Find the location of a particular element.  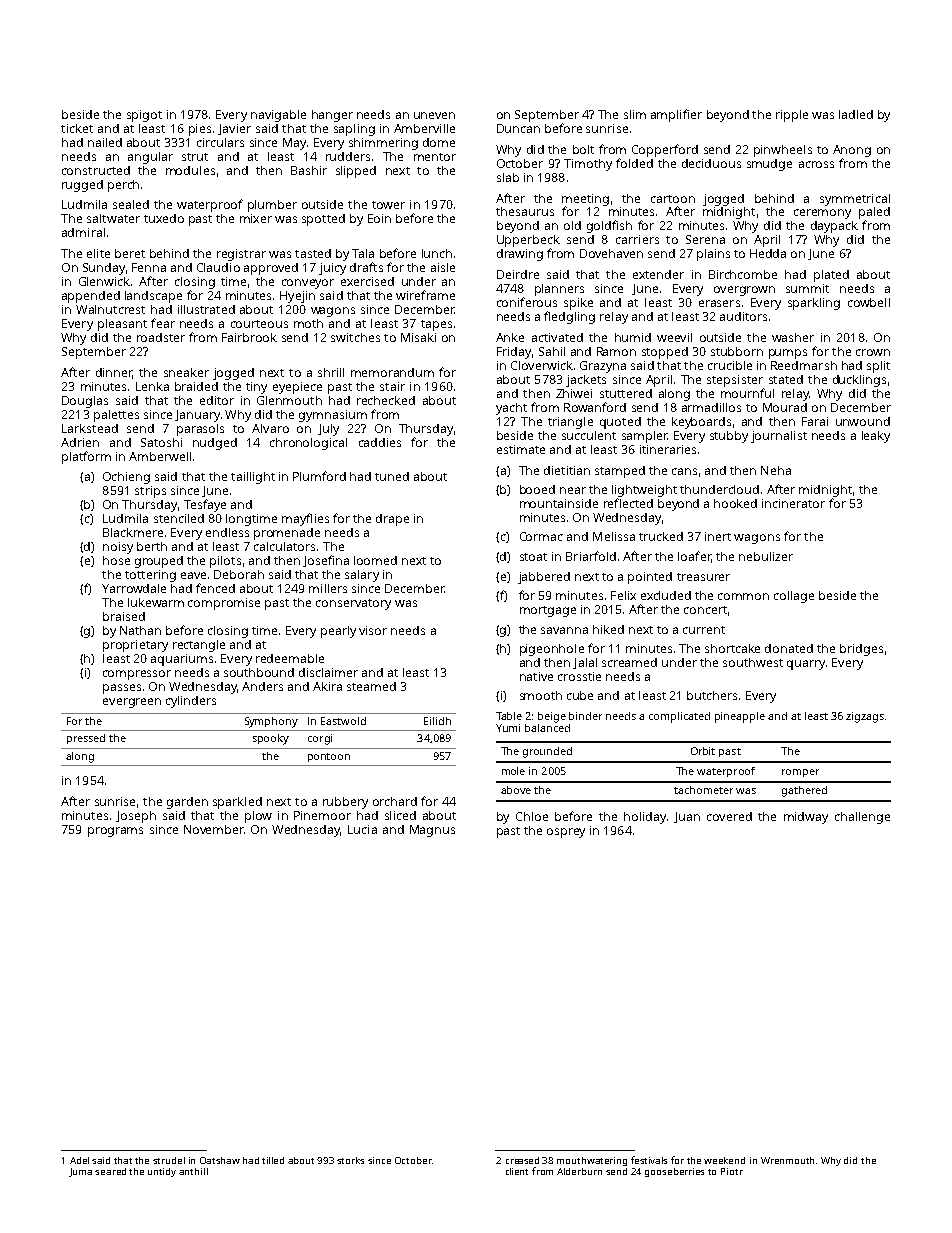

washer is located at coordinates (793, 337).
